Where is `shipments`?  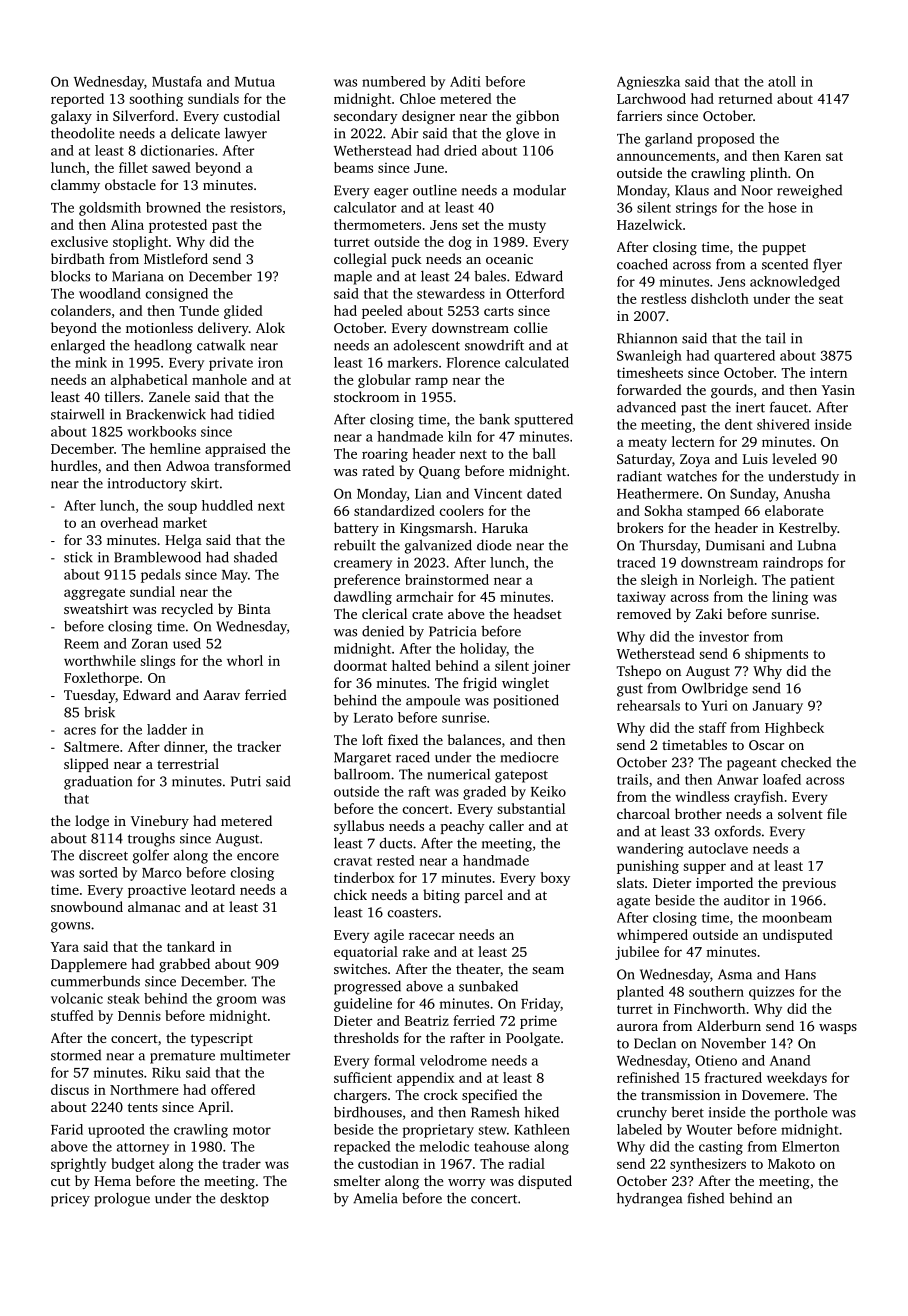
shipments is located at coordinates (776, 655).
